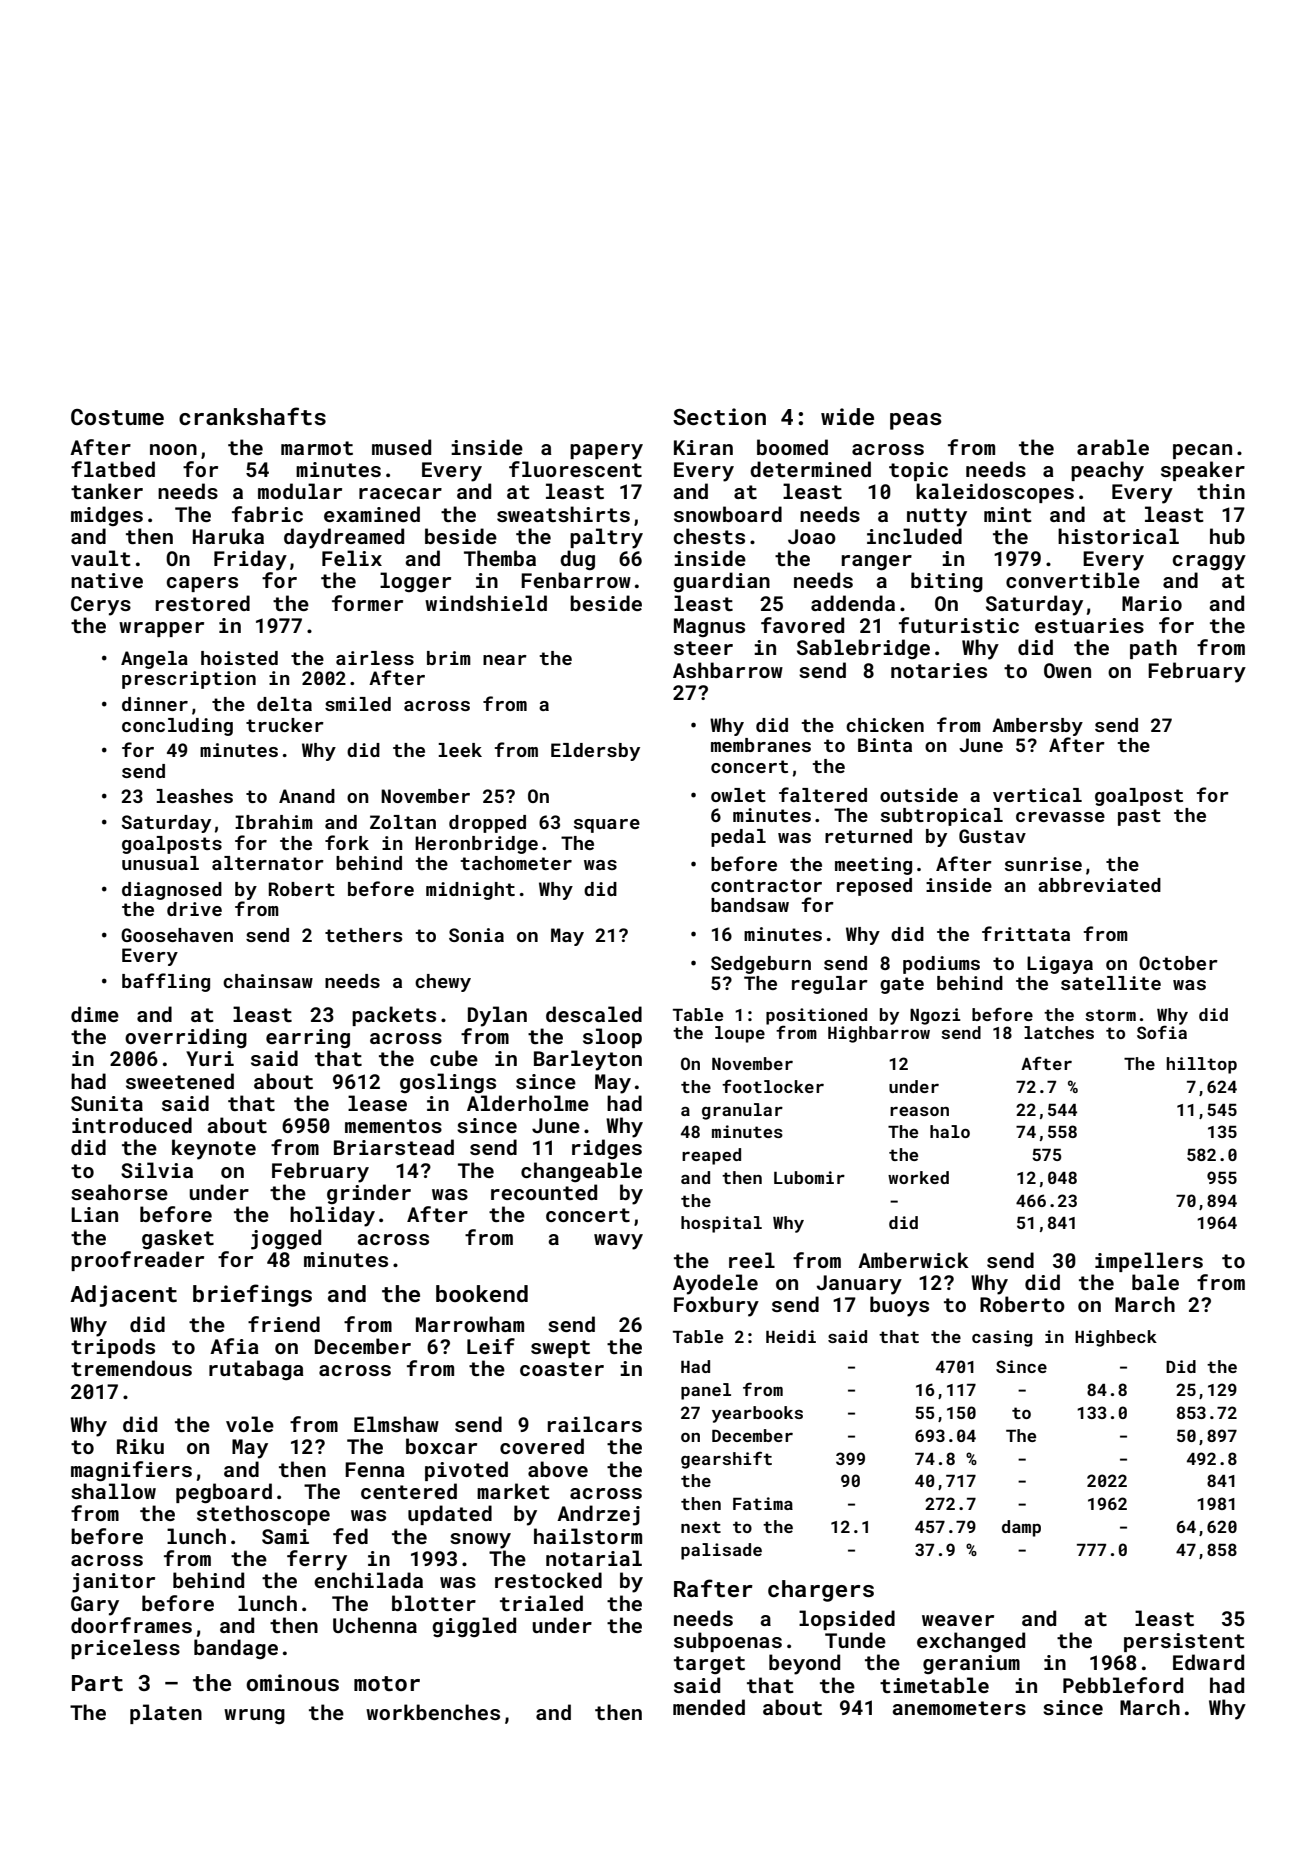 The height and width of the image is (1862, 1316). I want to click on wrung, so click(254, 1716).
